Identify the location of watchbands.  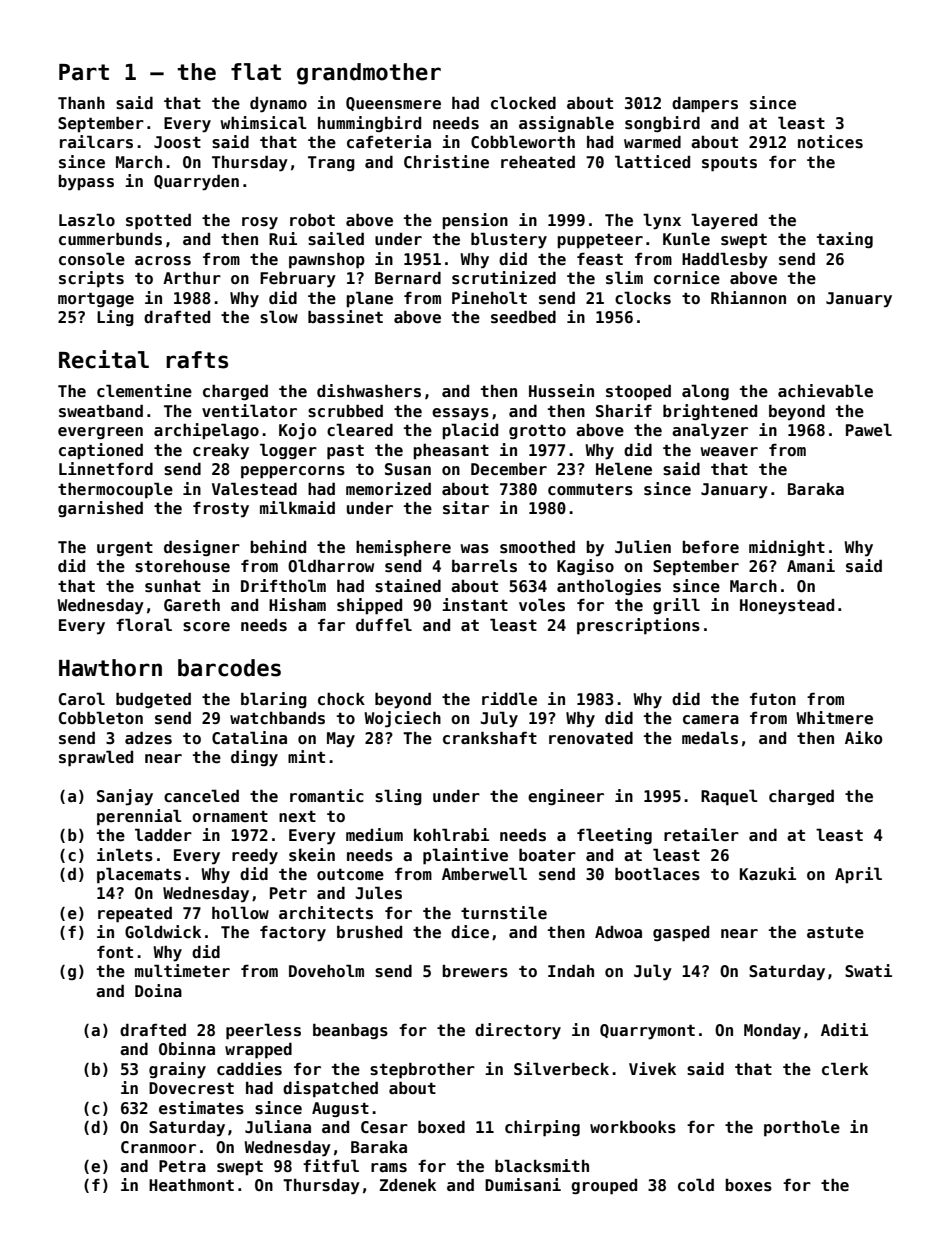
(277, 718).
